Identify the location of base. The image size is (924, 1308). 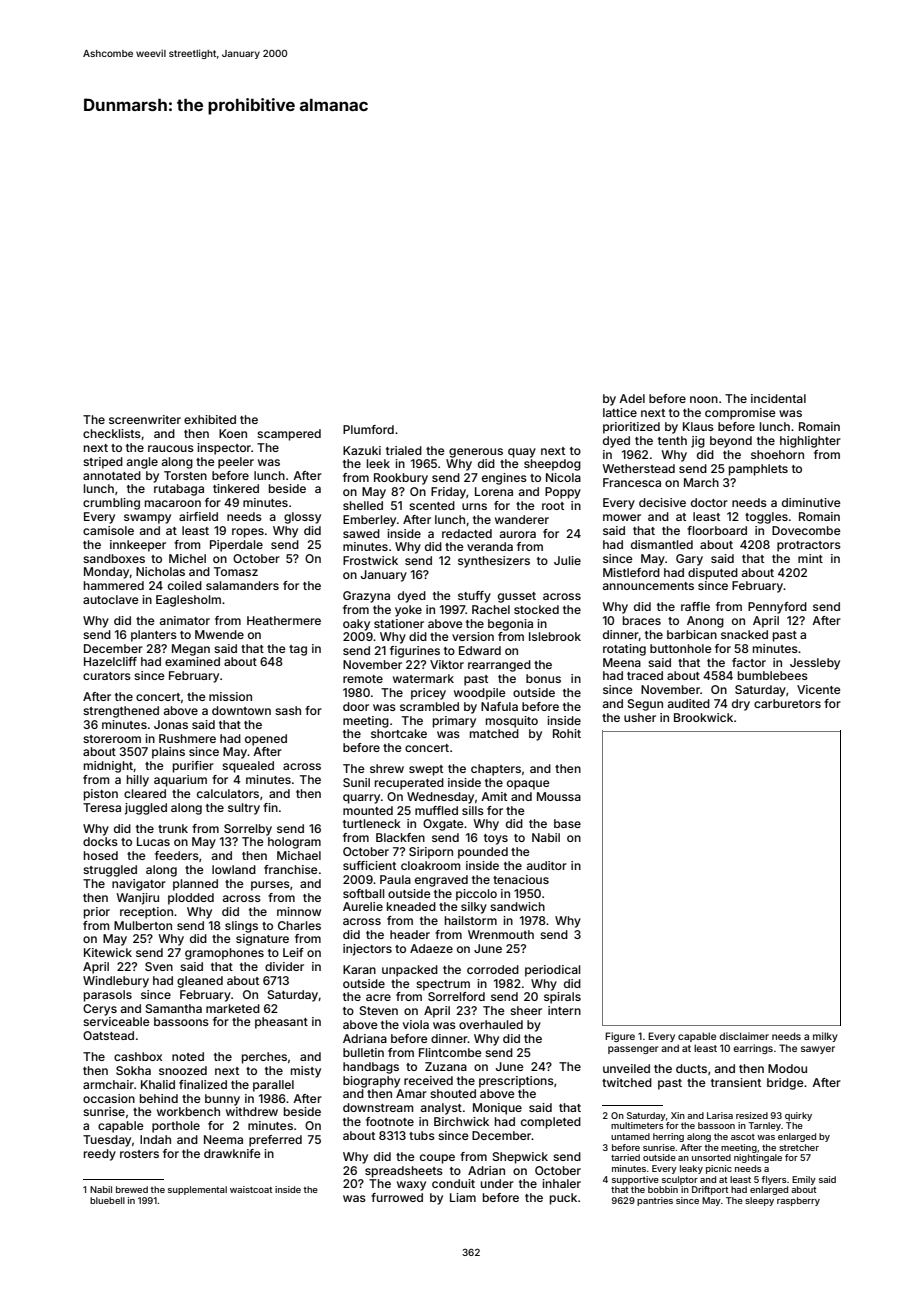
(567, 823).
